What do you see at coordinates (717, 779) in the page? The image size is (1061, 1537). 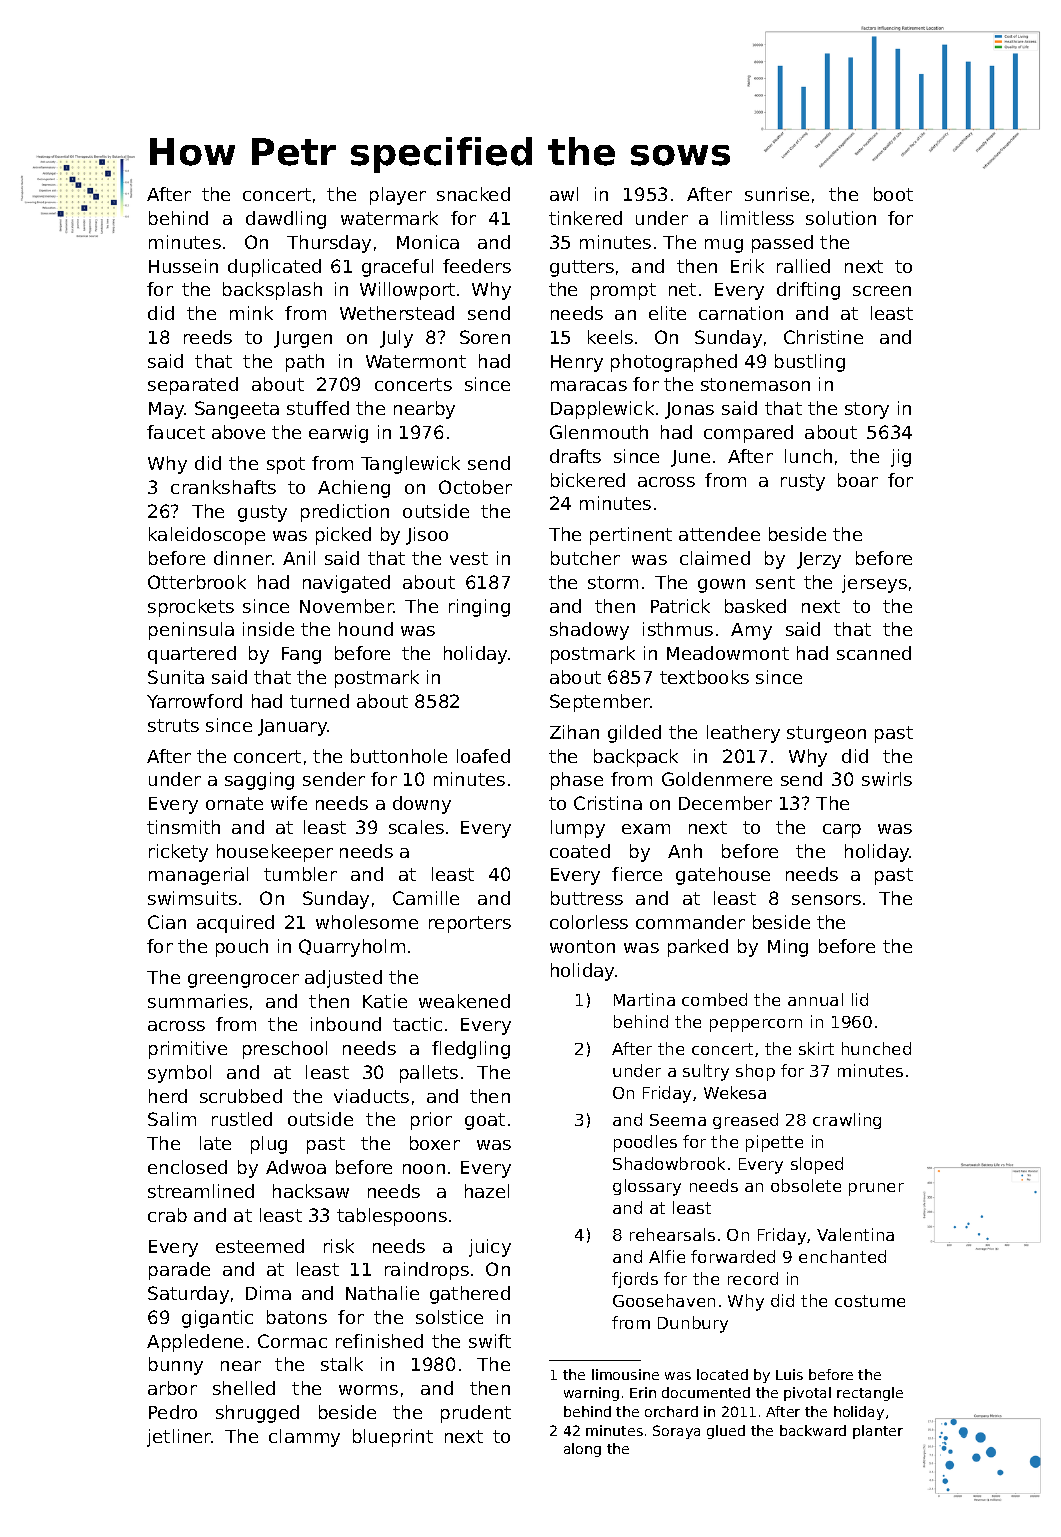 I see `Goldenmere` at bounding box center [717, 779].
